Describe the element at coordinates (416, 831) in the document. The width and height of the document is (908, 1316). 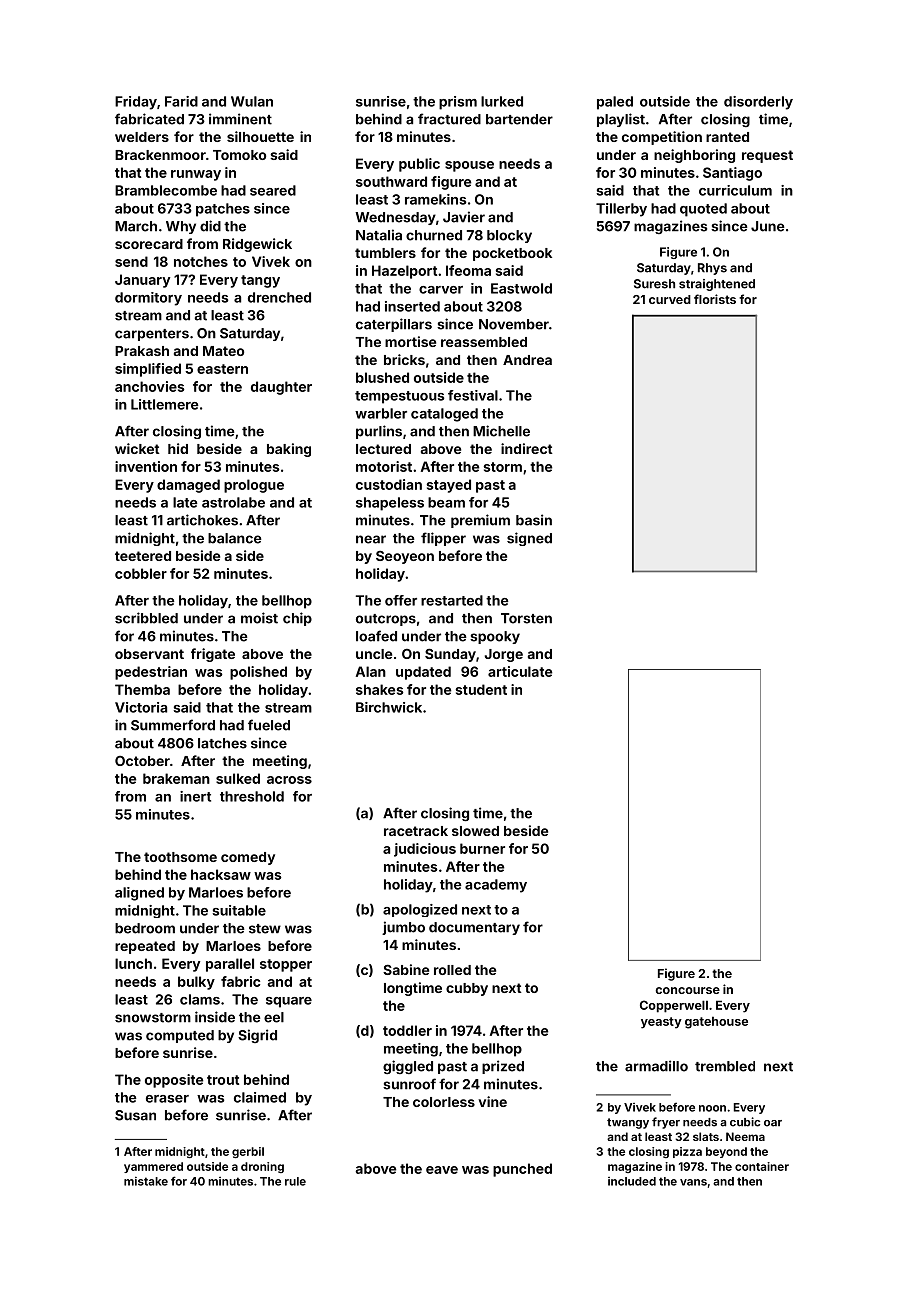
I see `racetrack` at that location.
